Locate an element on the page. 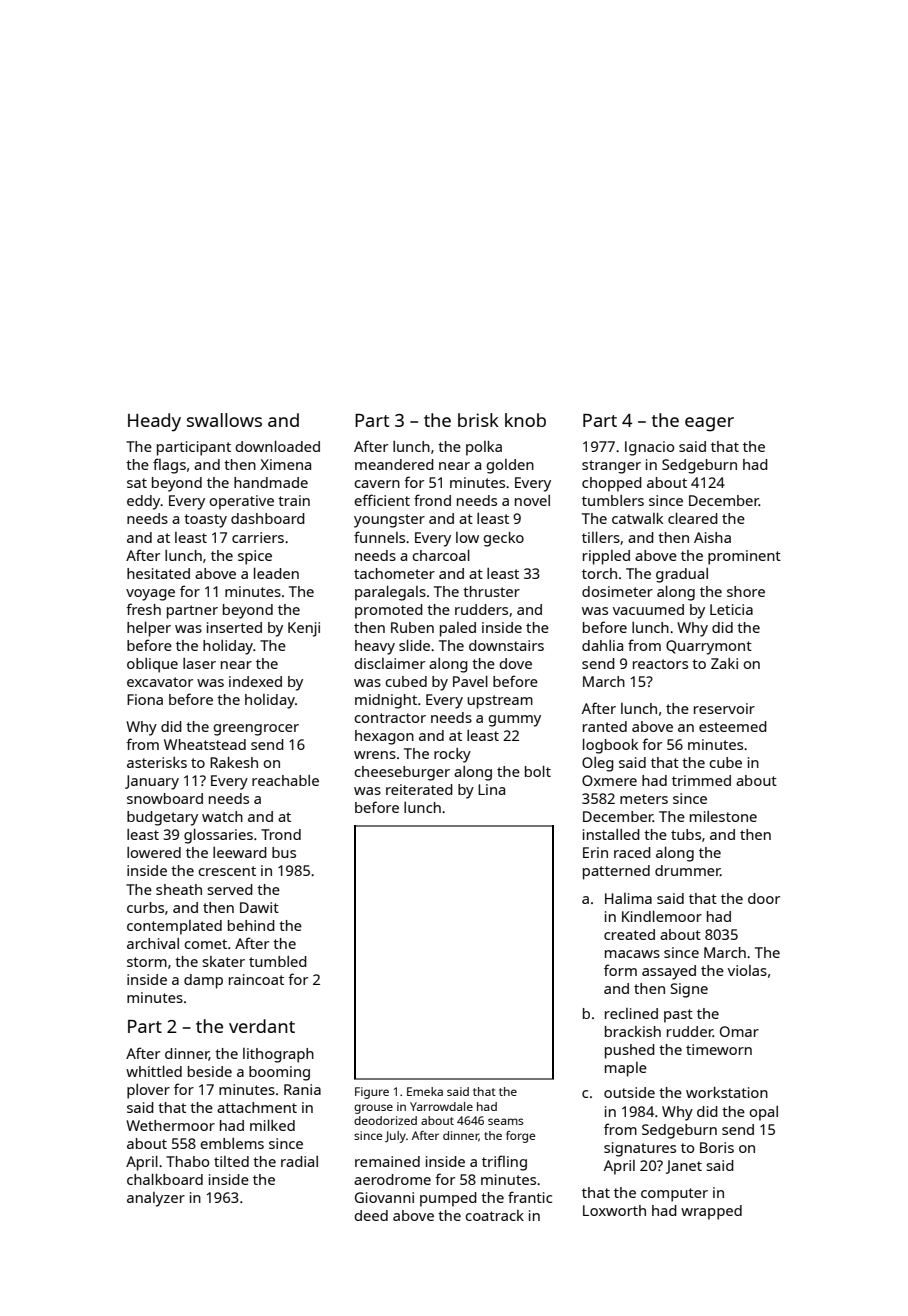  fresh is located at coordinates (143, 609).
